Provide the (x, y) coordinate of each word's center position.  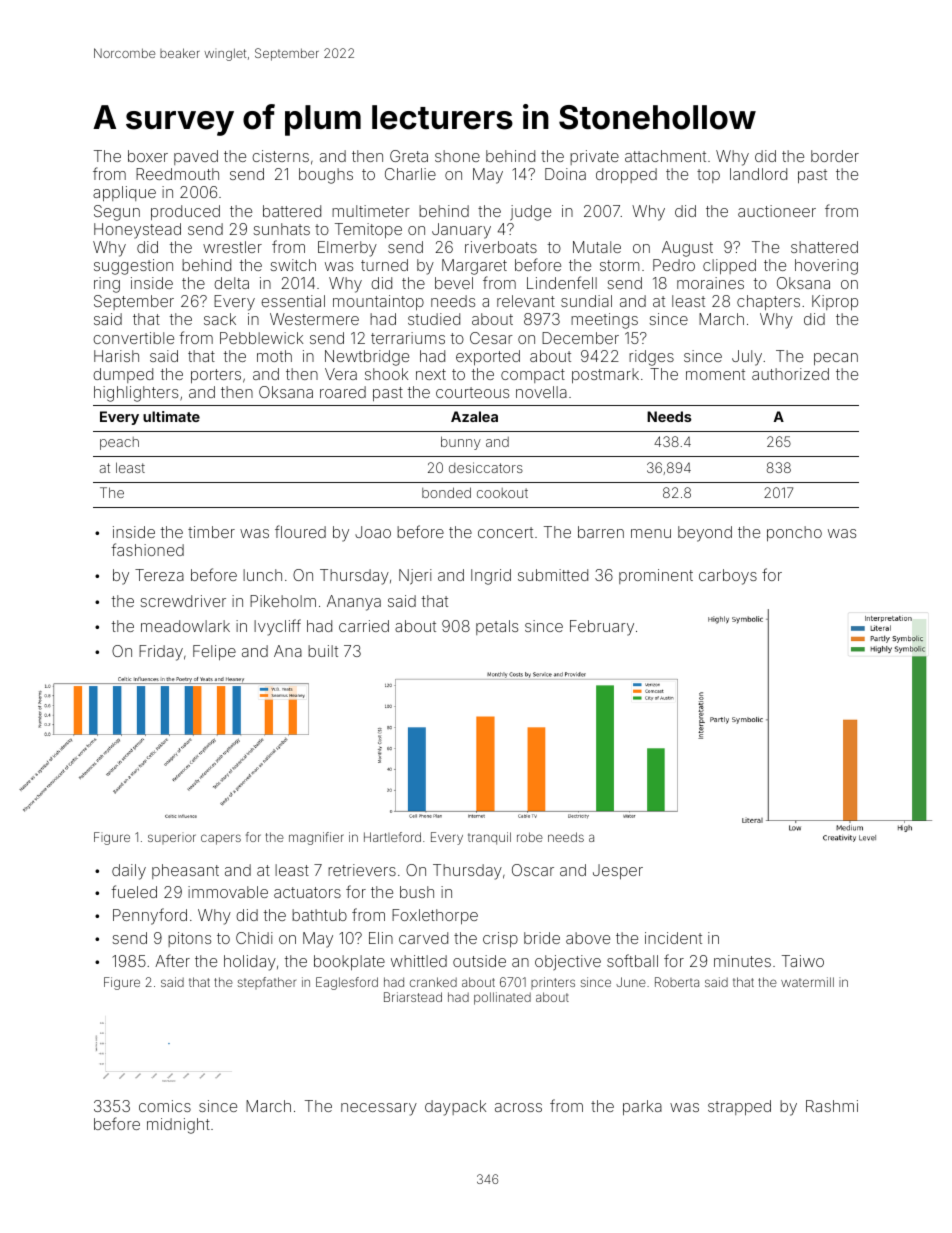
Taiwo (803, 961)
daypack (455, 1108)
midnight (178, 1126)
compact (533, 376)
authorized (790, 374)
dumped (123, 375)
